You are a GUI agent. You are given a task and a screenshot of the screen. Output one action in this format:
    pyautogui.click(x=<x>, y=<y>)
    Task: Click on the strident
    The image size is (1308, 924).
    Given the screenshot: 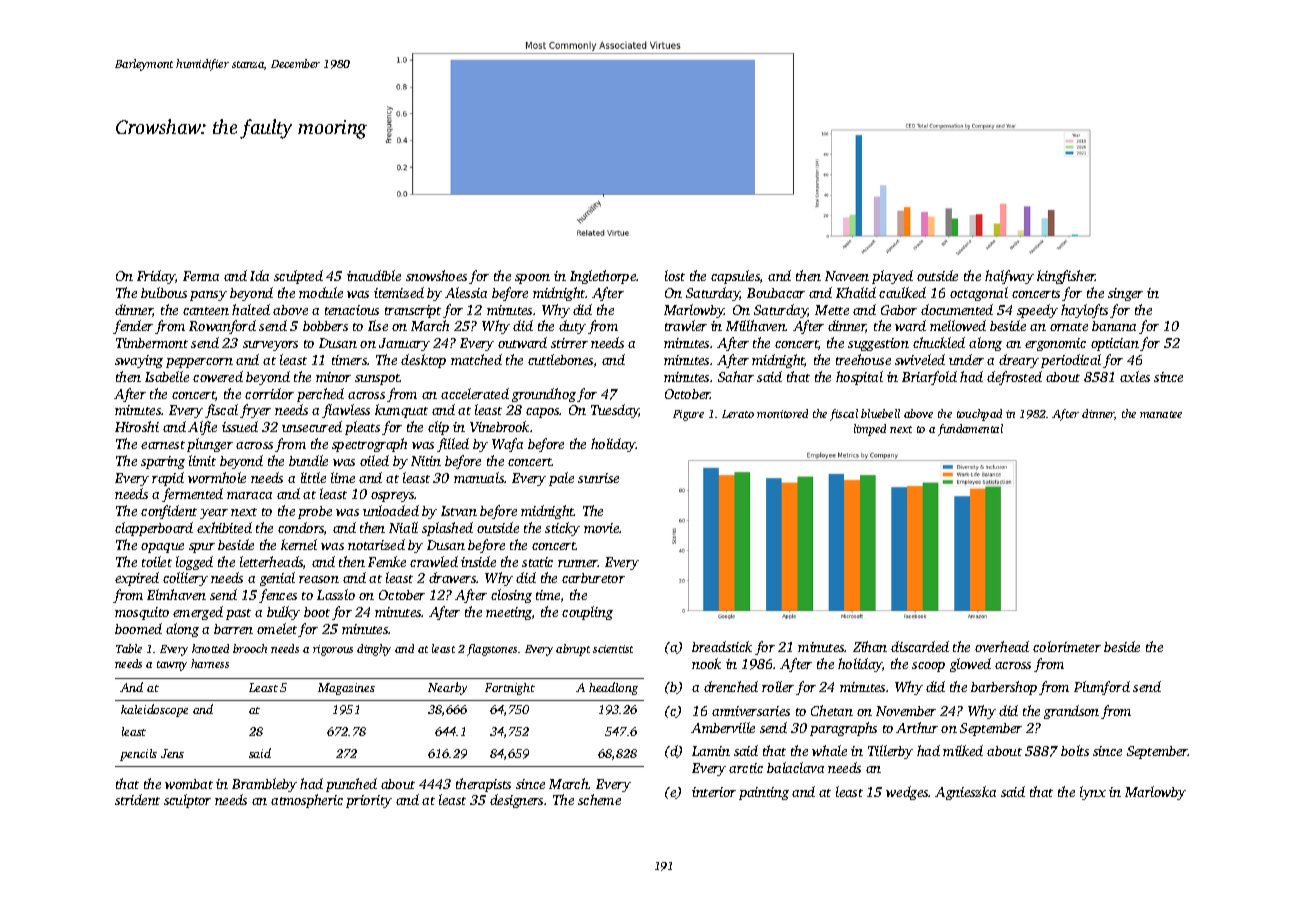 What is the action you would take?
    pyautogui.click(x=137, y=799)
